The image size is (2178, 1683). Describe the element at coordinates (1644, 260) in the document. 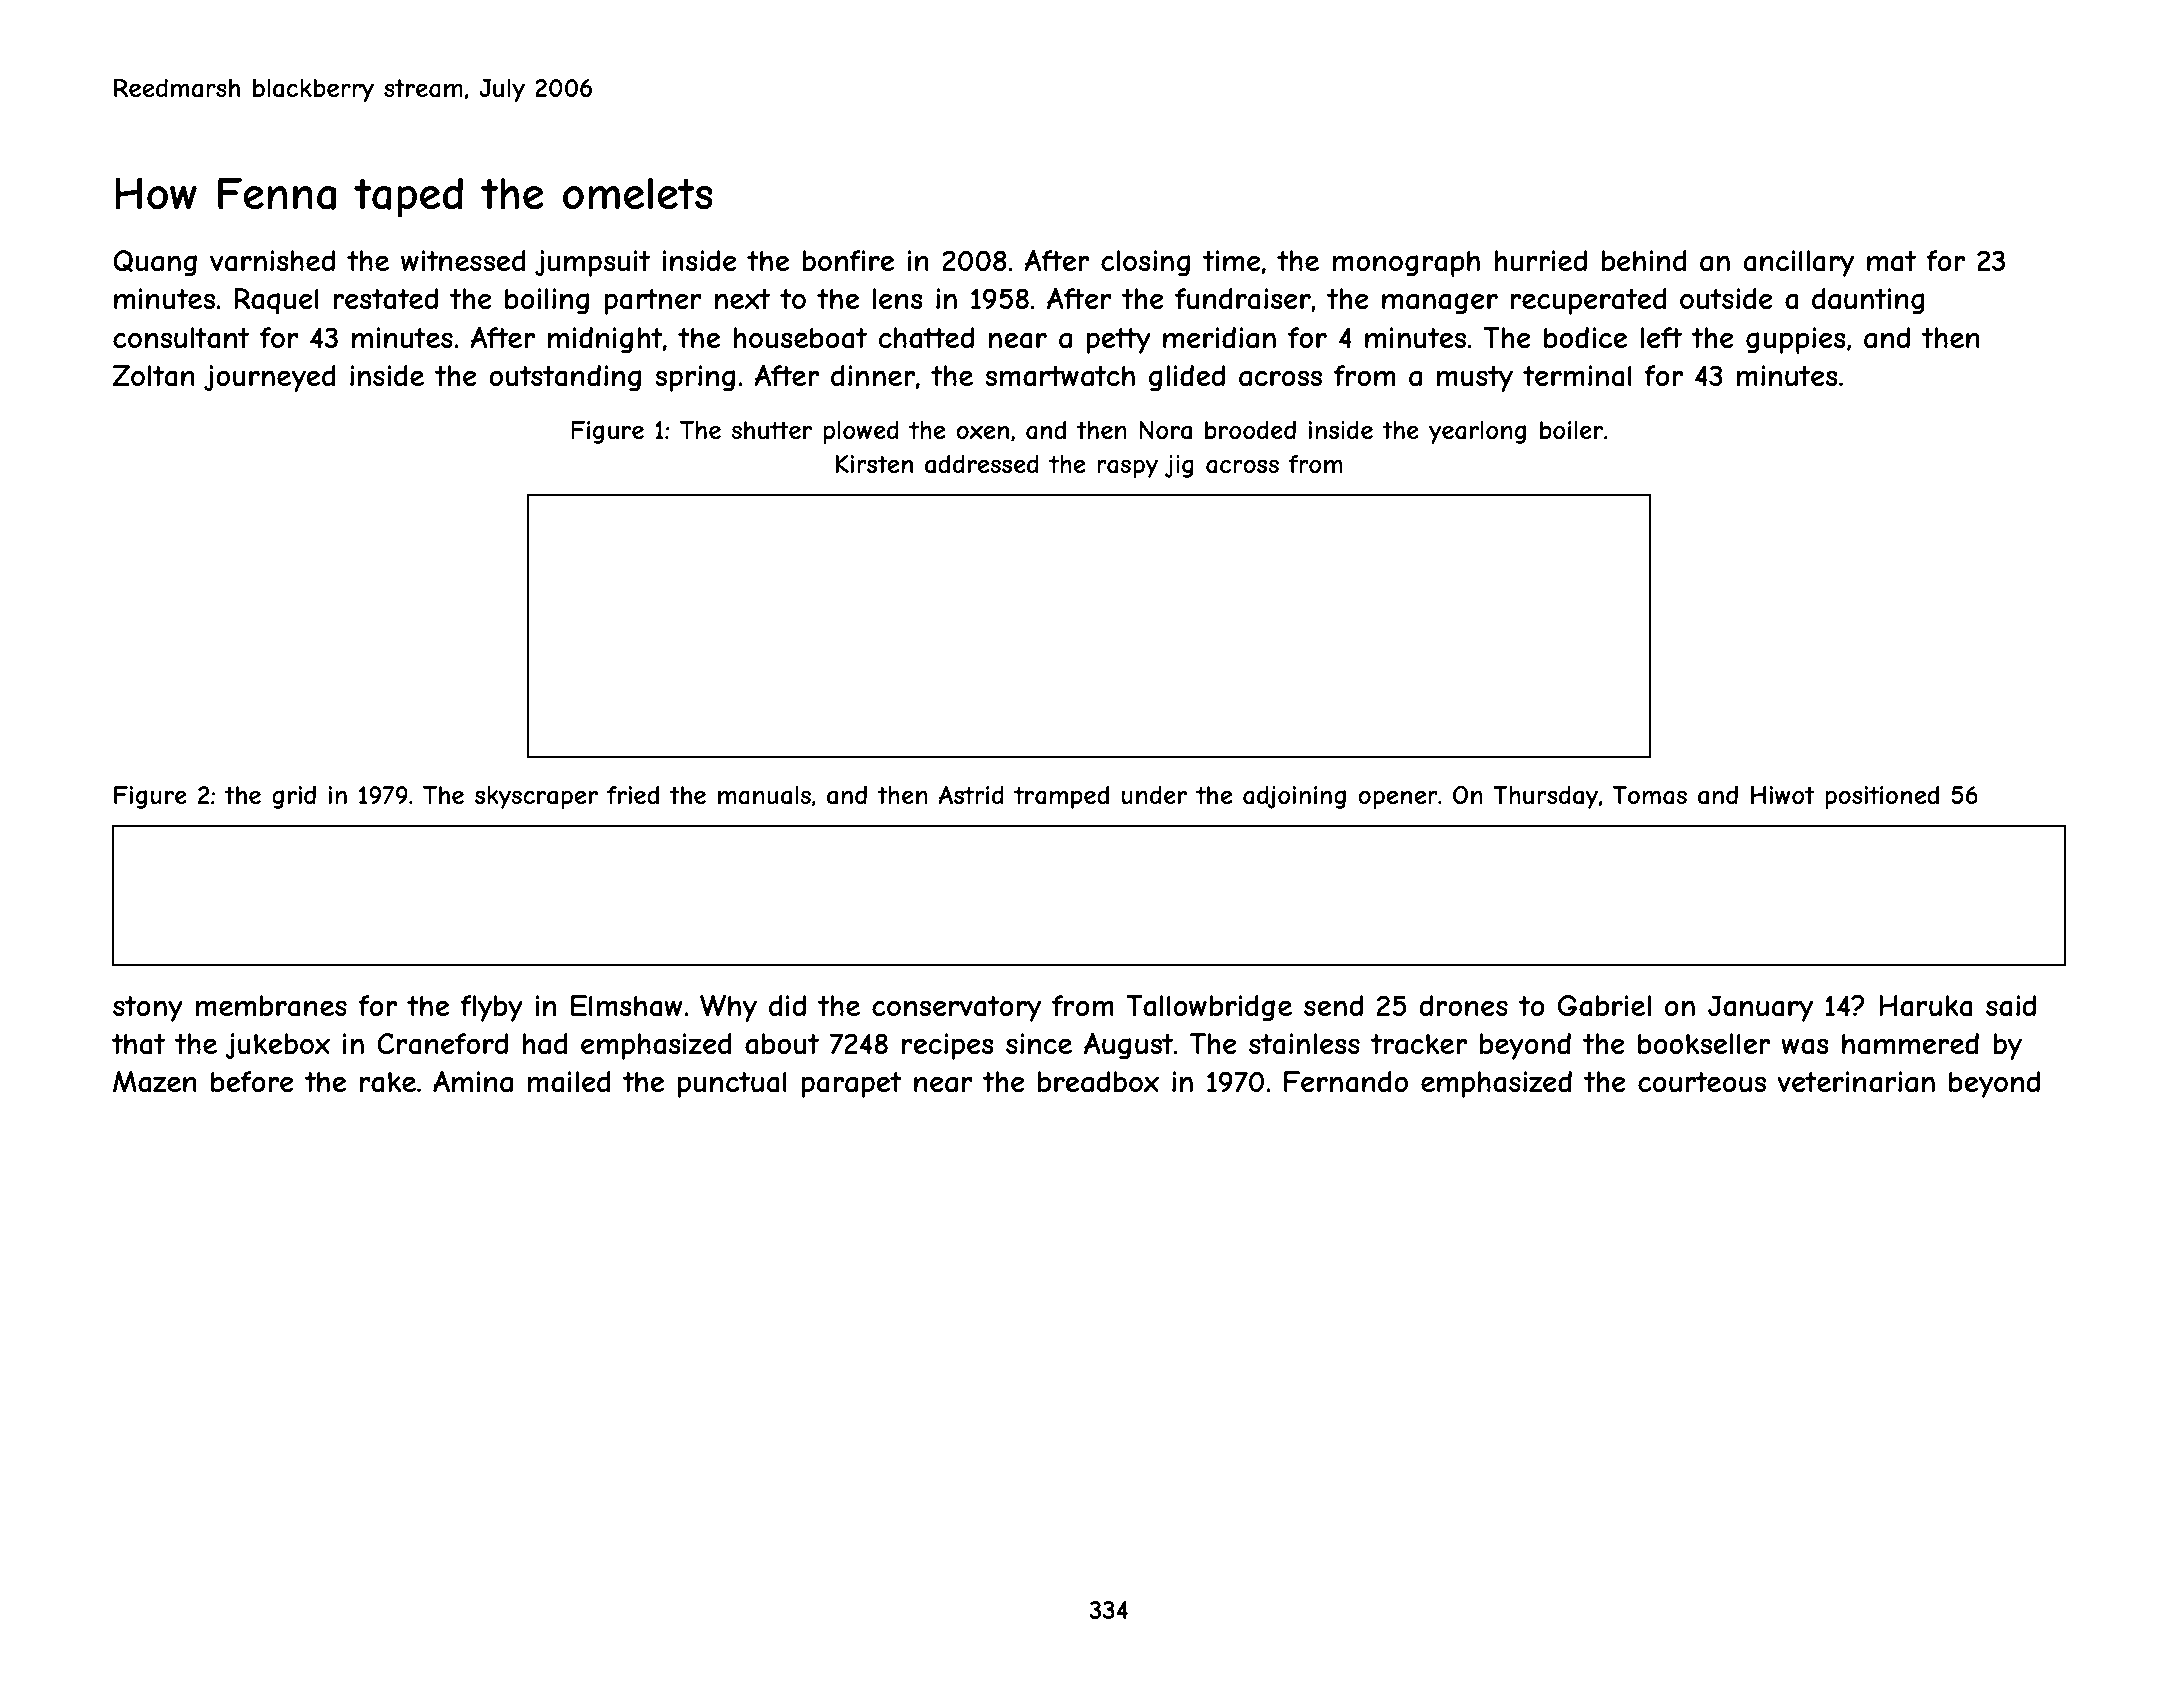

I see `behind` at that location.
